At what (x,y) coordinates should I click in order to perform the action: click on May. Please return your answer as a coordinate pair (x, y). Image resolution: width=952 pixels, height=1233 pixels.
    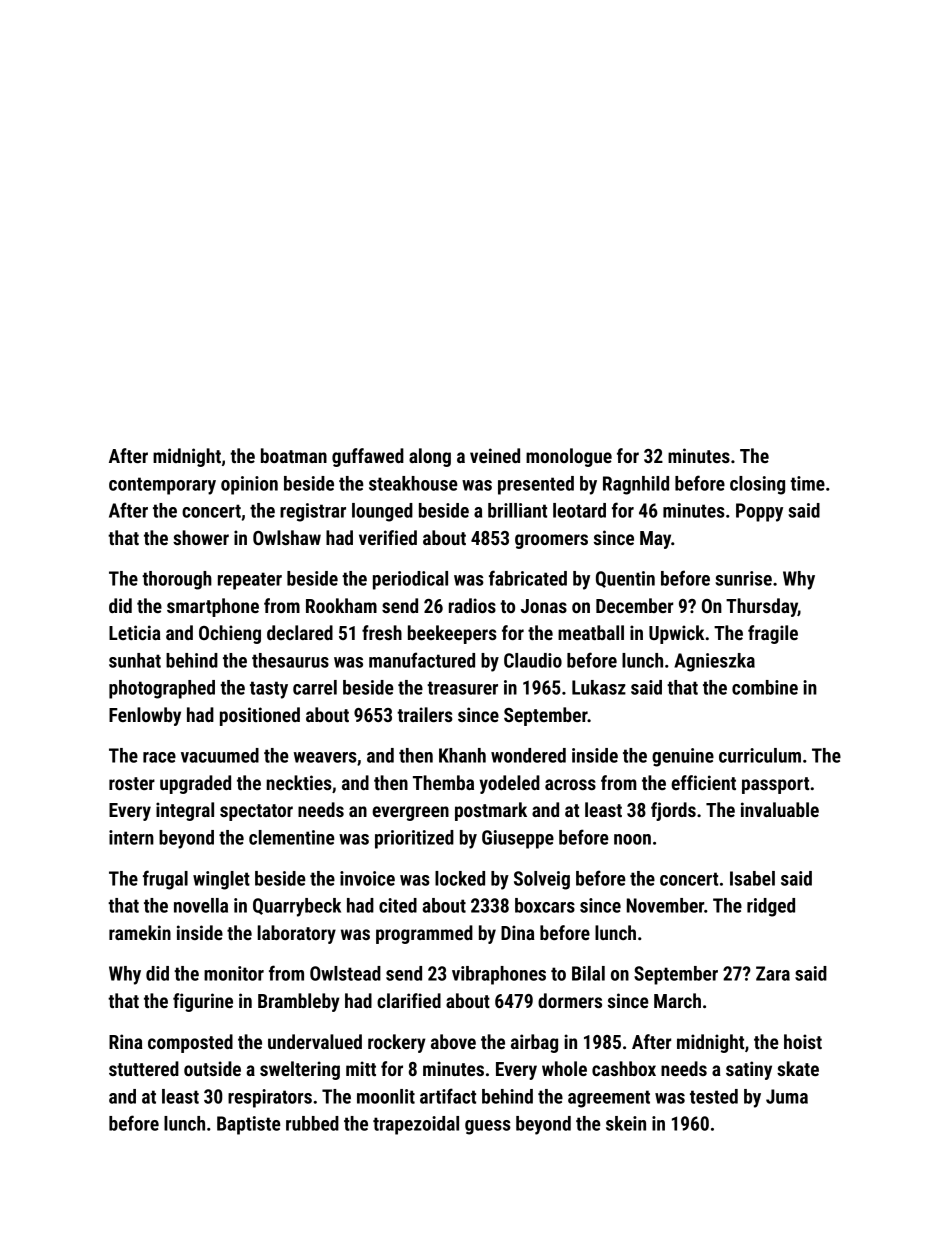
    Looking at the image, I should click on (655, 540).
